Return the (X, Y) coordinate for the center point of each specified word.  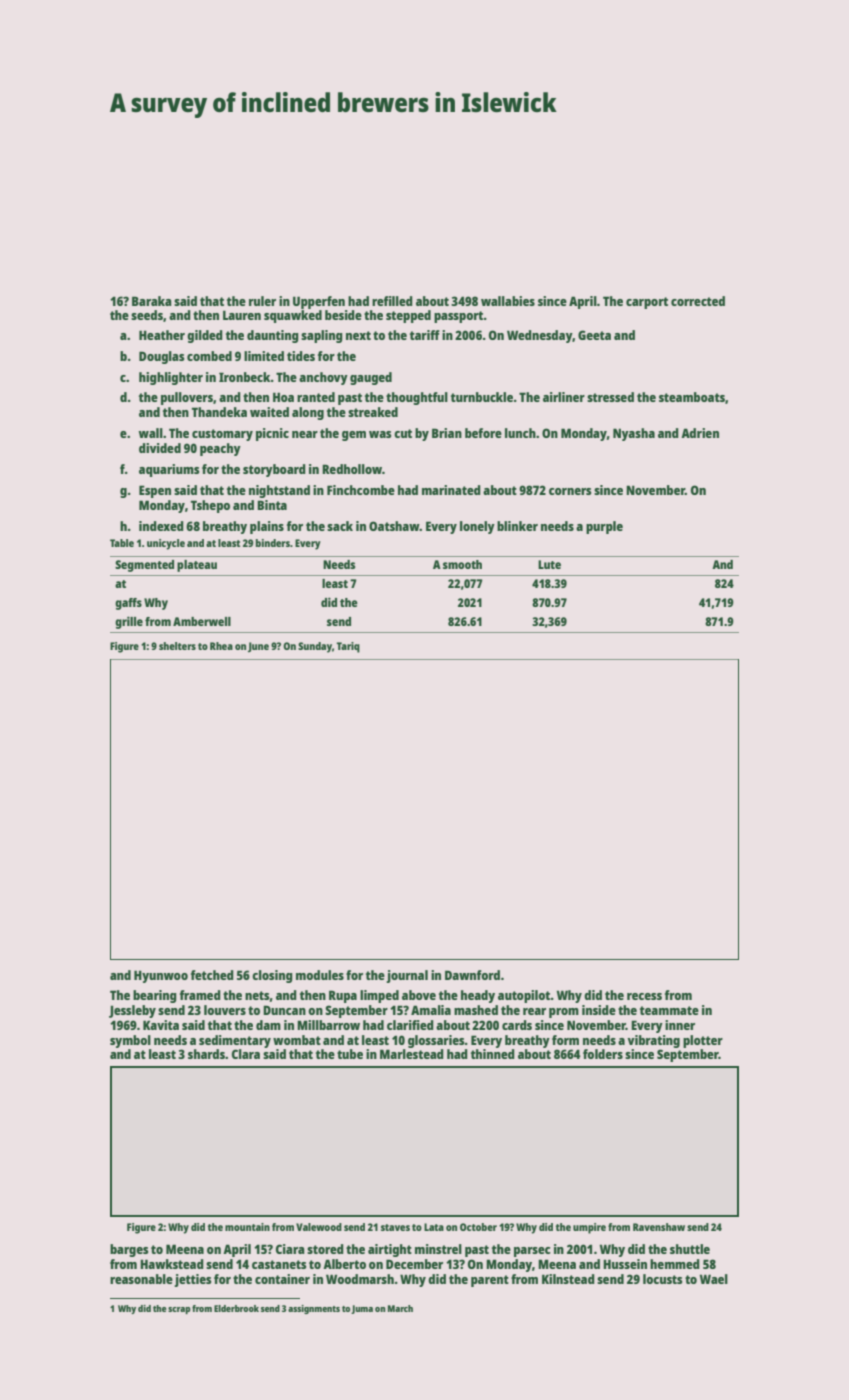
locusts (662, 1279)
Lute (549, 564)
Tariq (348, 647)
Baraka (151, 301)
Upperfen (319, 302)
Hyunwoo (161, 976)
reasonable (141, 1279)
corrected (698, 301)
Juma (362, 1309)
